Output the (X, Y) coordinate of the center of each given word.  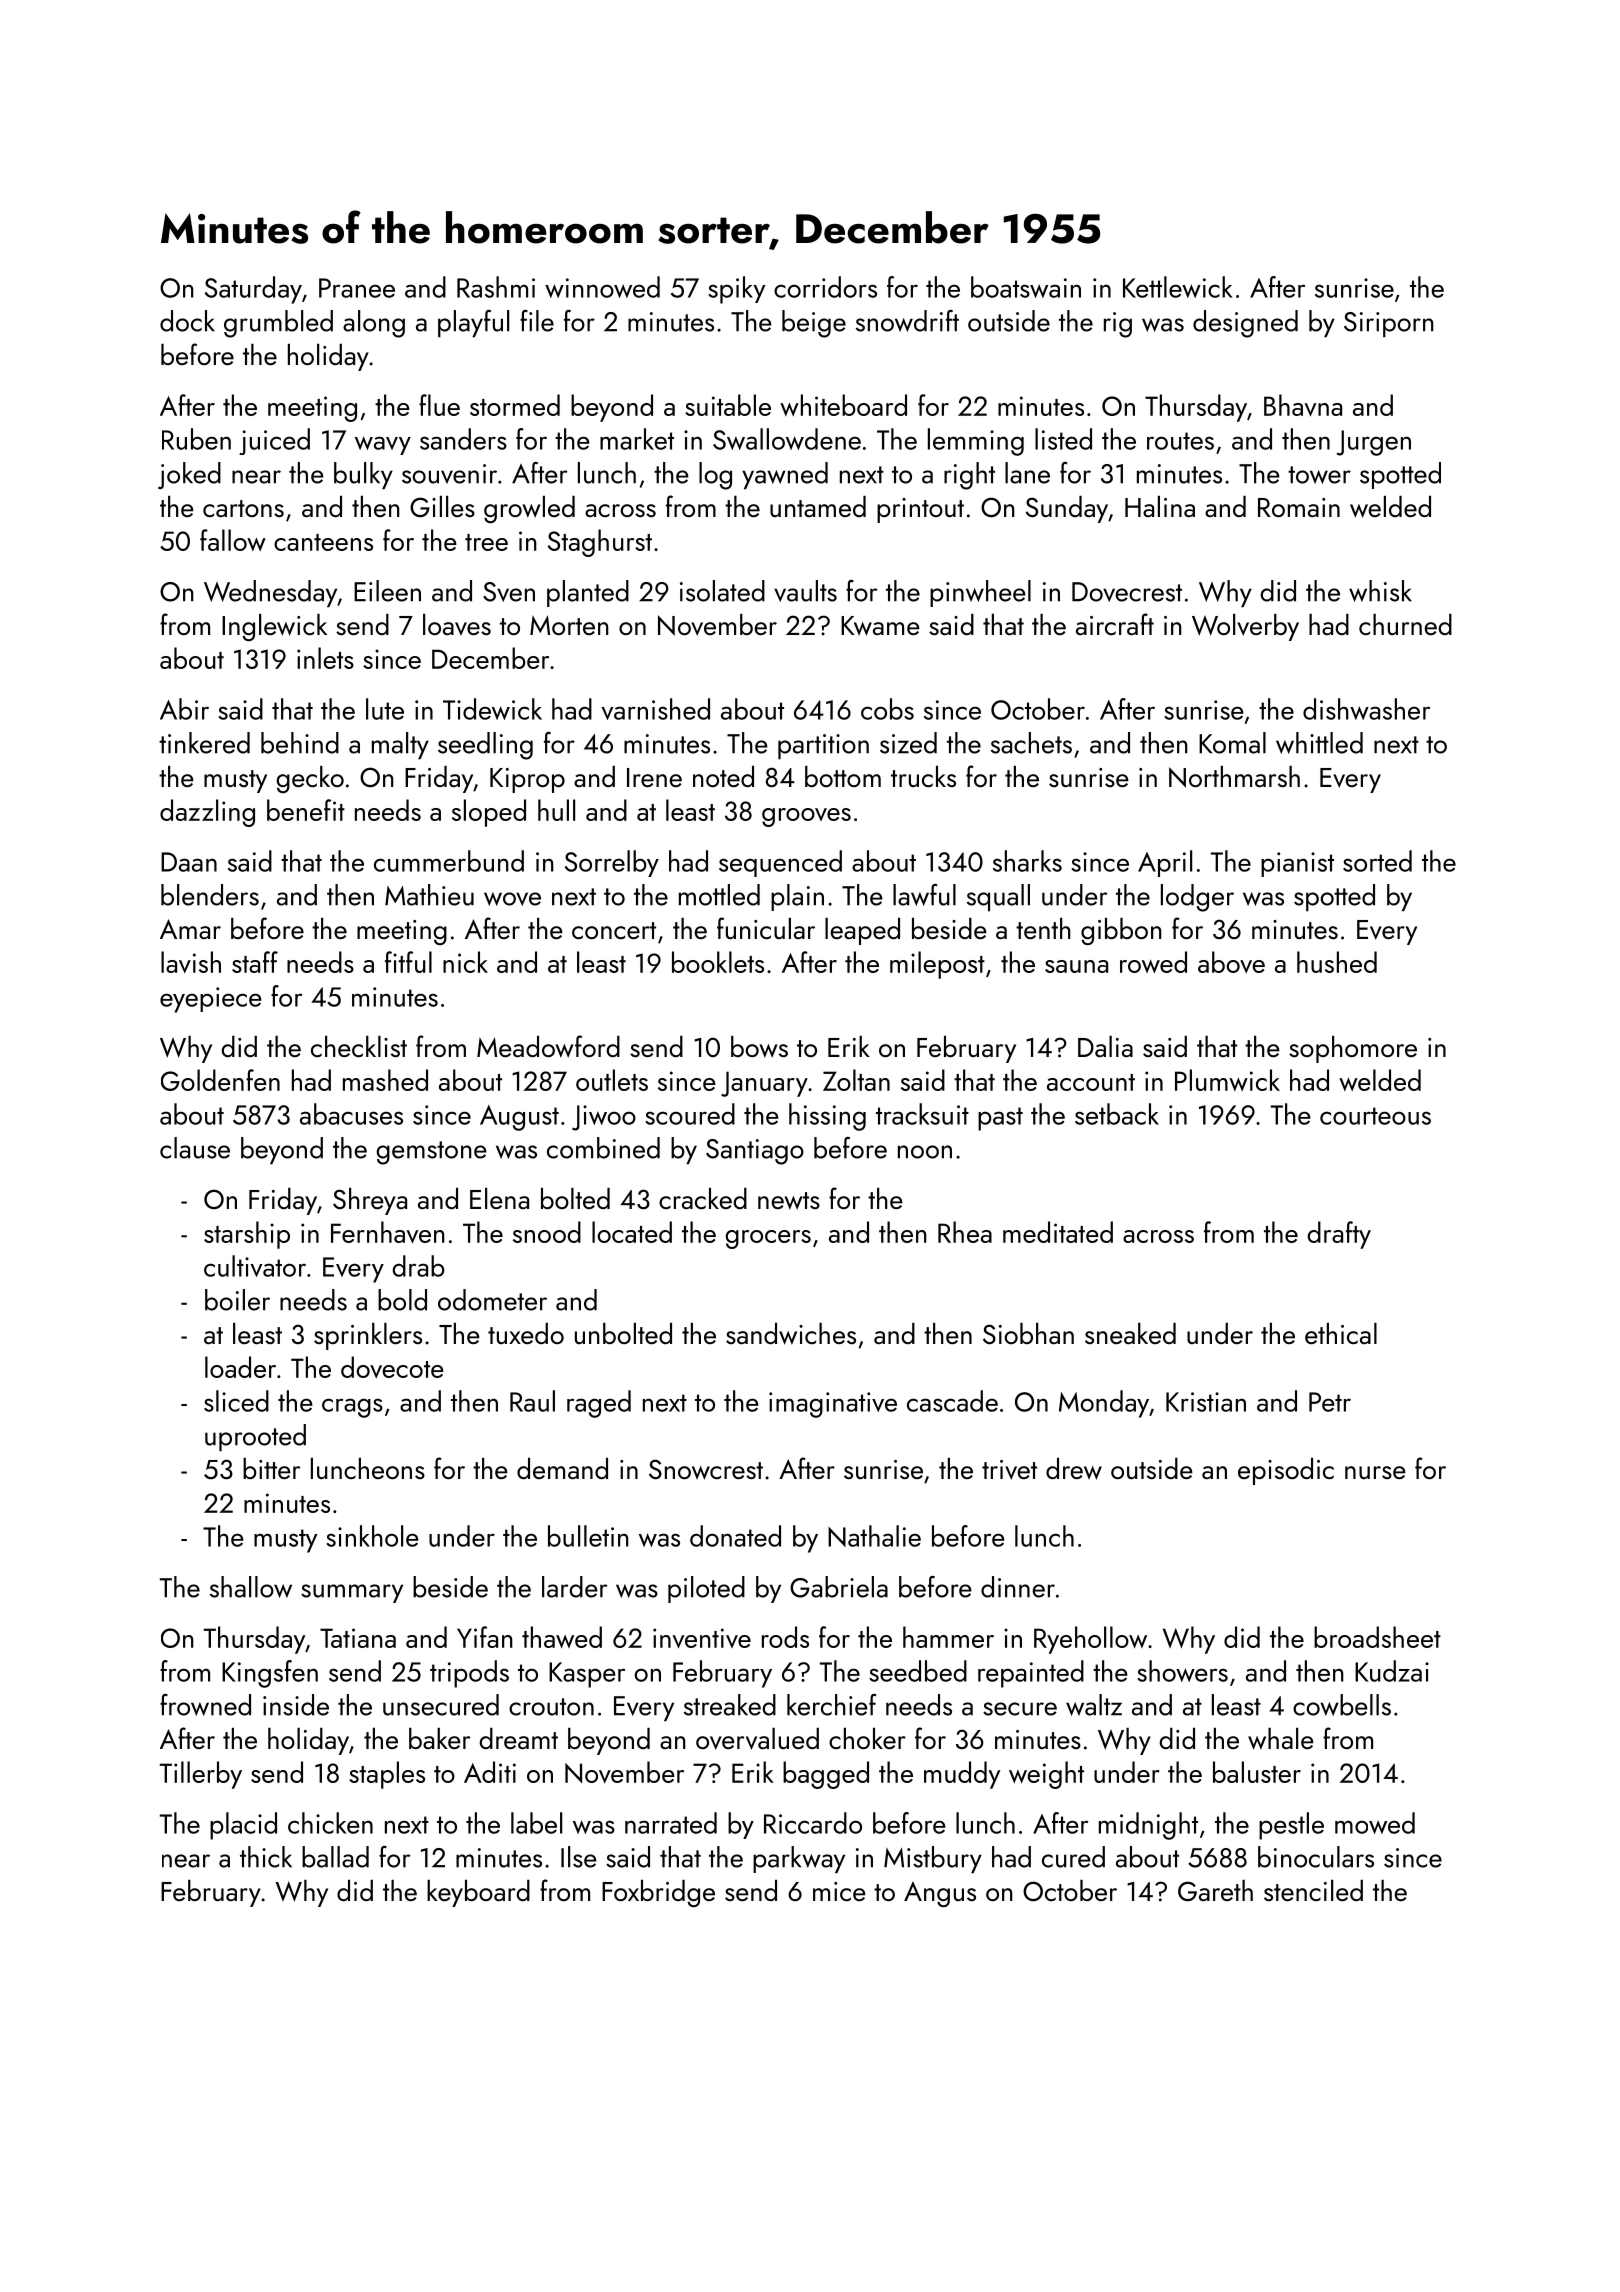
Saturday (253, 290)
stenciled (1313, 1890)
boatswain (1026, 287)
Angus (940, 1894)
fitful (408, 962)
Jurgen (1374, 443)
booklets (718, 962)
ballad (335, 1857)
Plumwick (1227, 1080)
